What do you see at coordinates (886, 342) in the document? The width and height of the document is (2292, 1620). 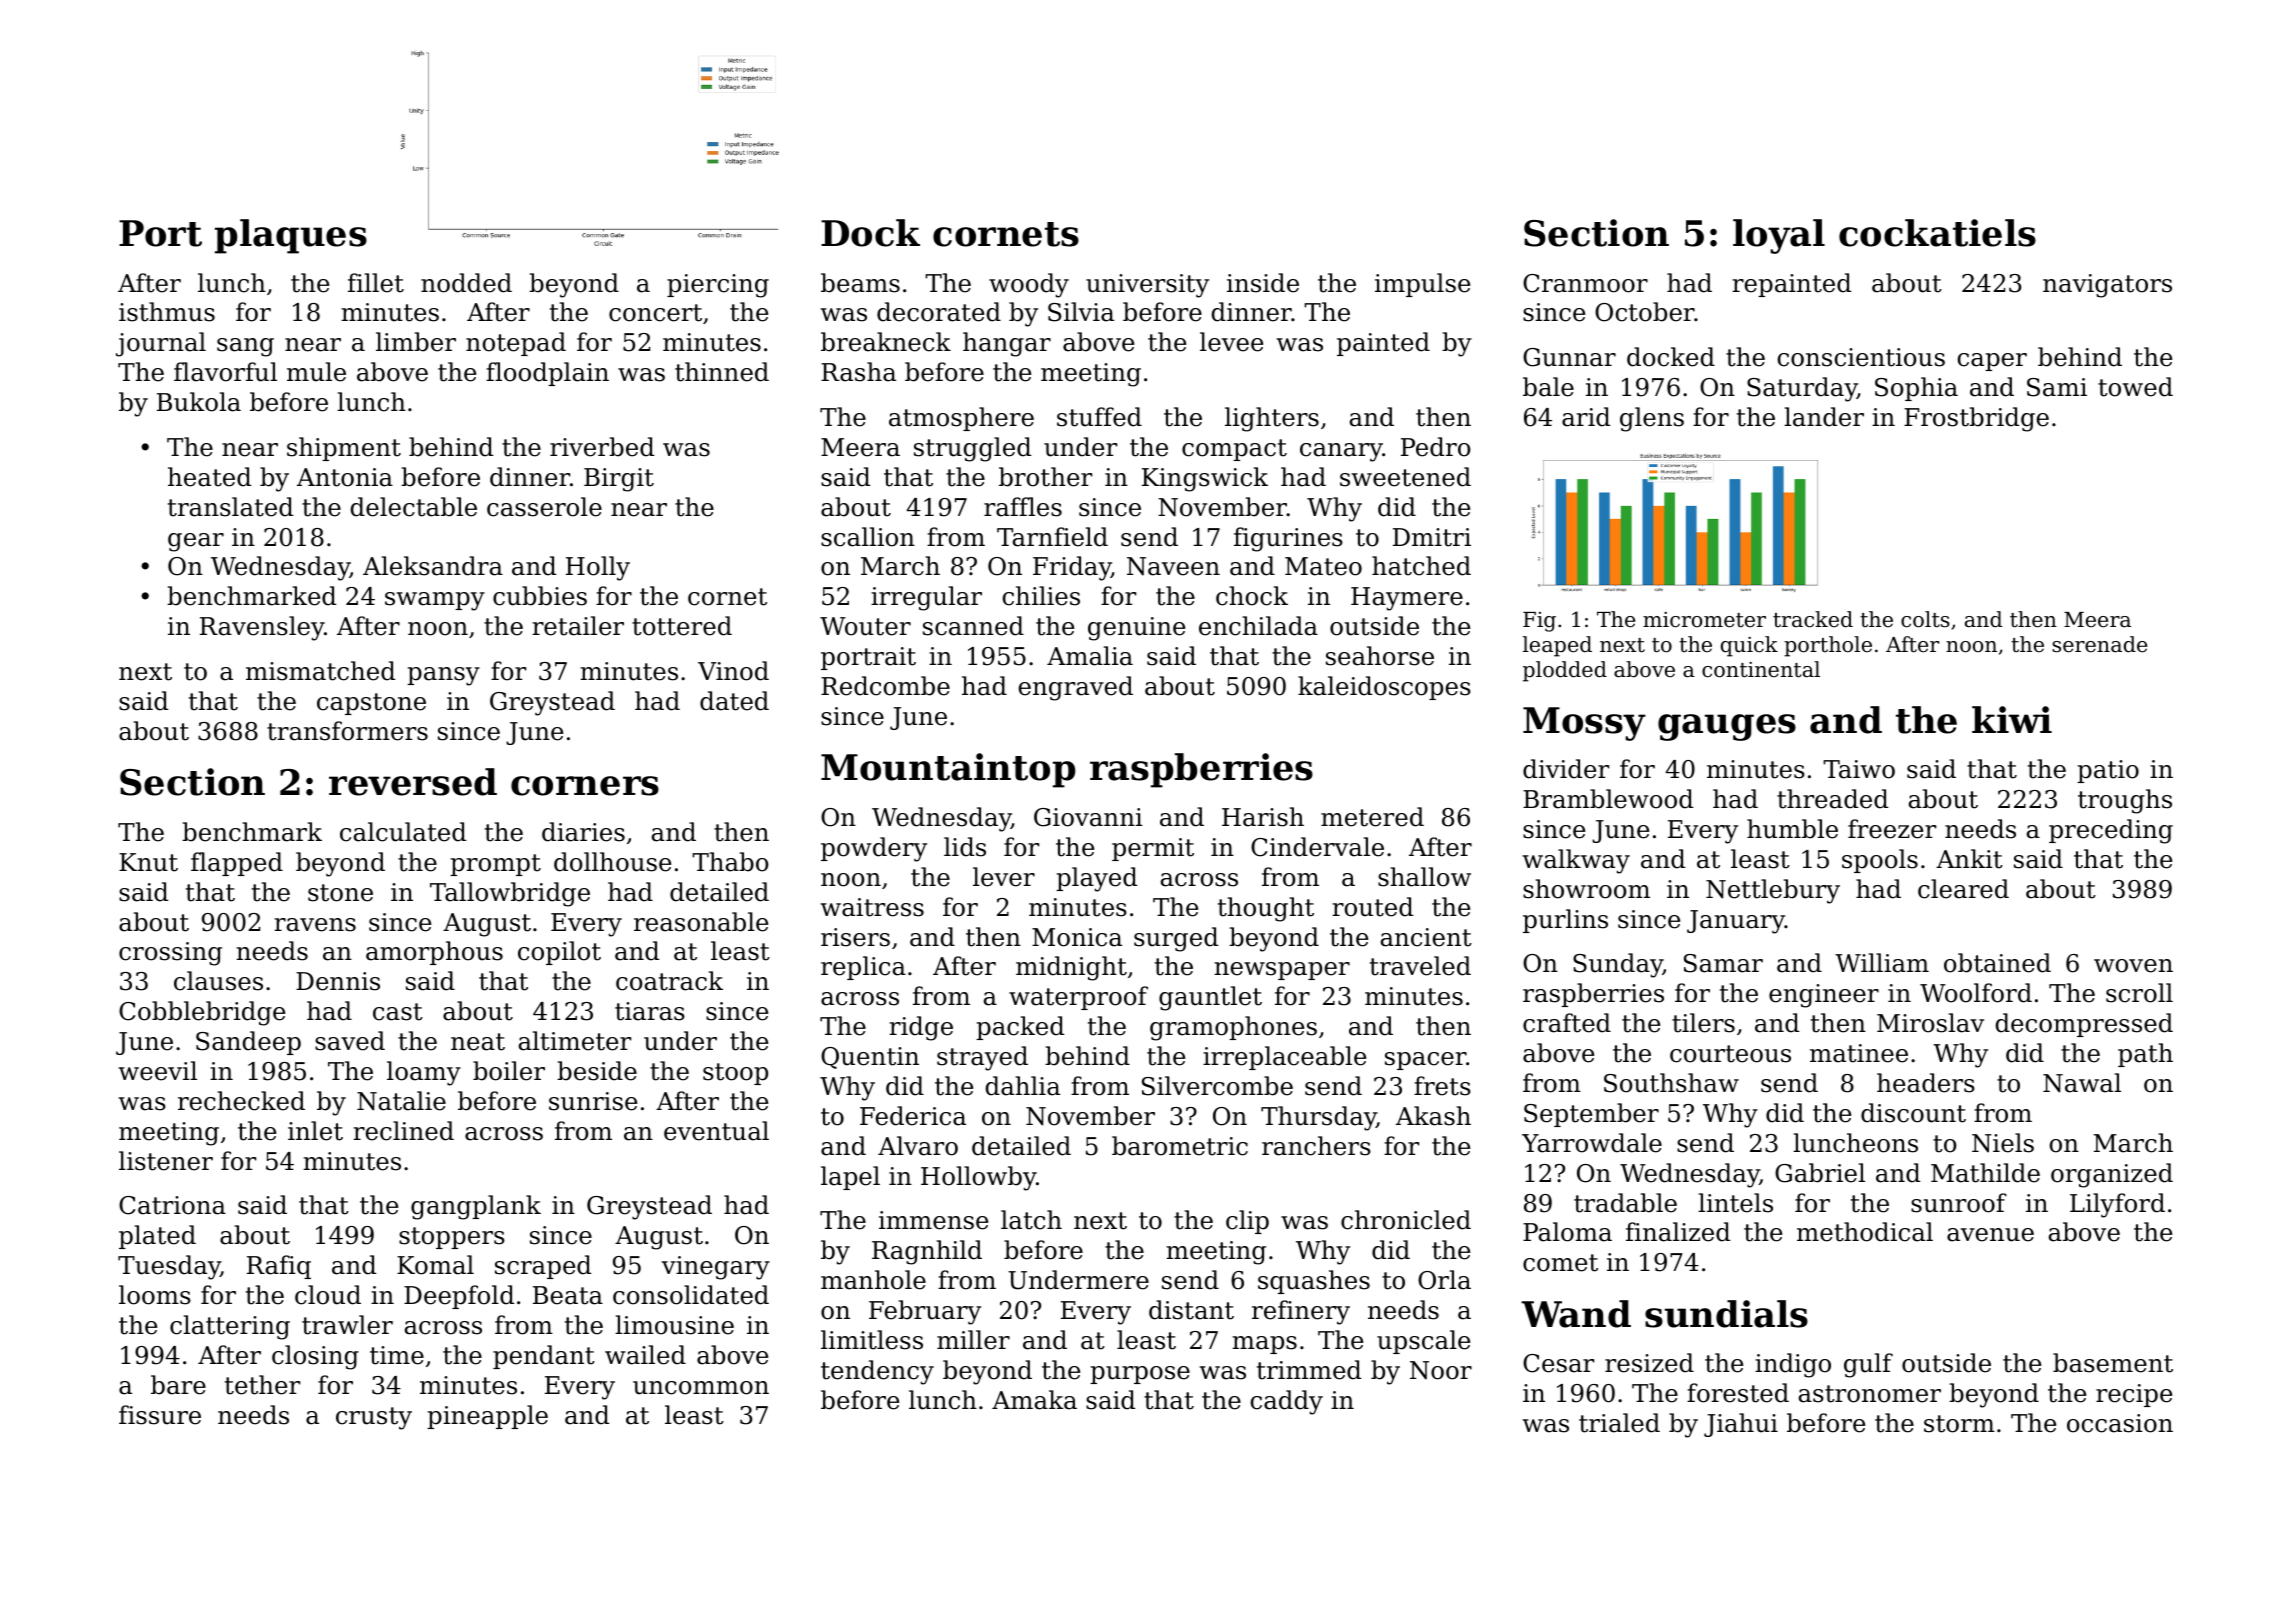 I see `breakneck` at bounding box center [886, 342].
